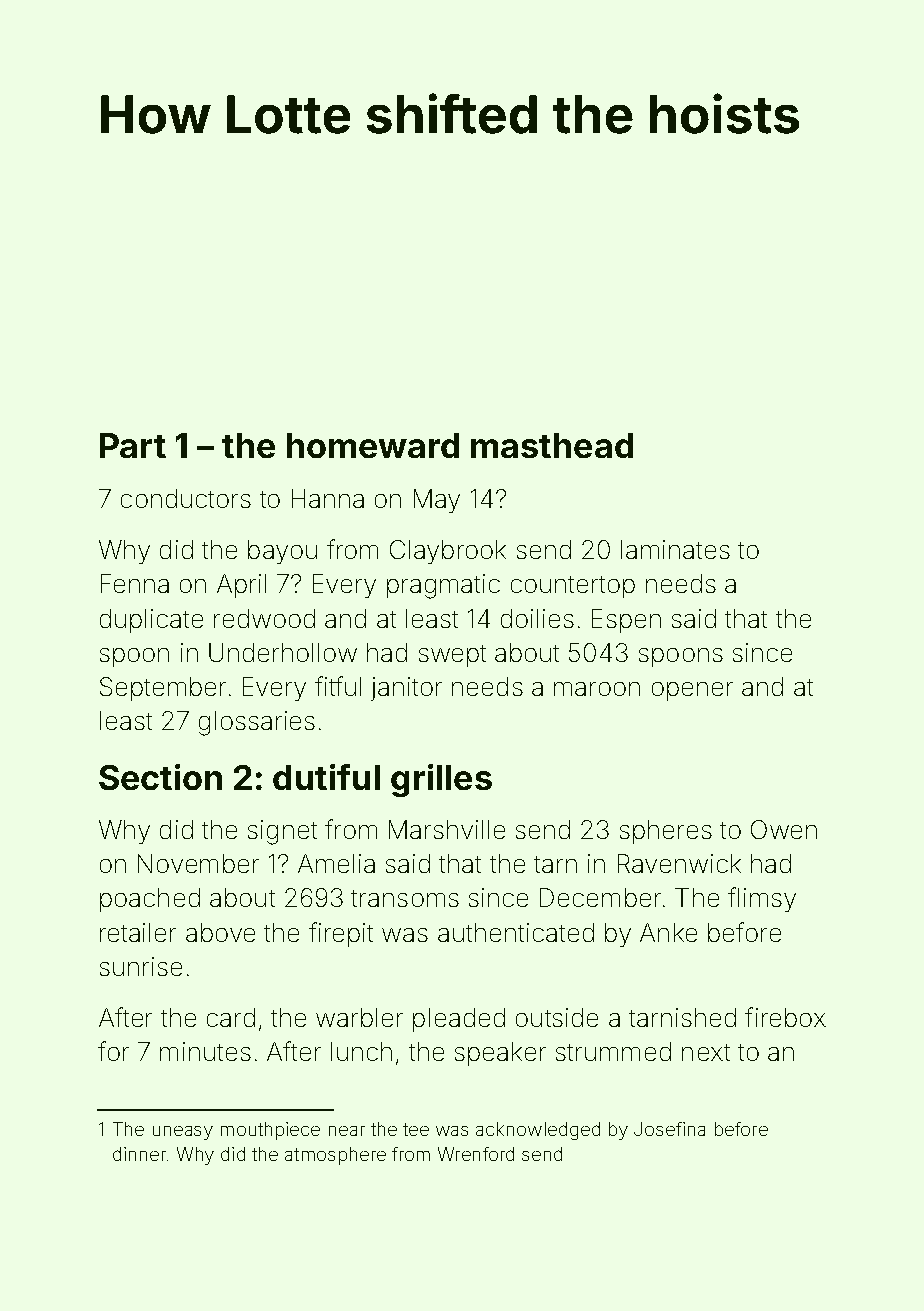  Describe the element at coordinates (282, 552) in the screenshot. I see `bayou` at that location.
